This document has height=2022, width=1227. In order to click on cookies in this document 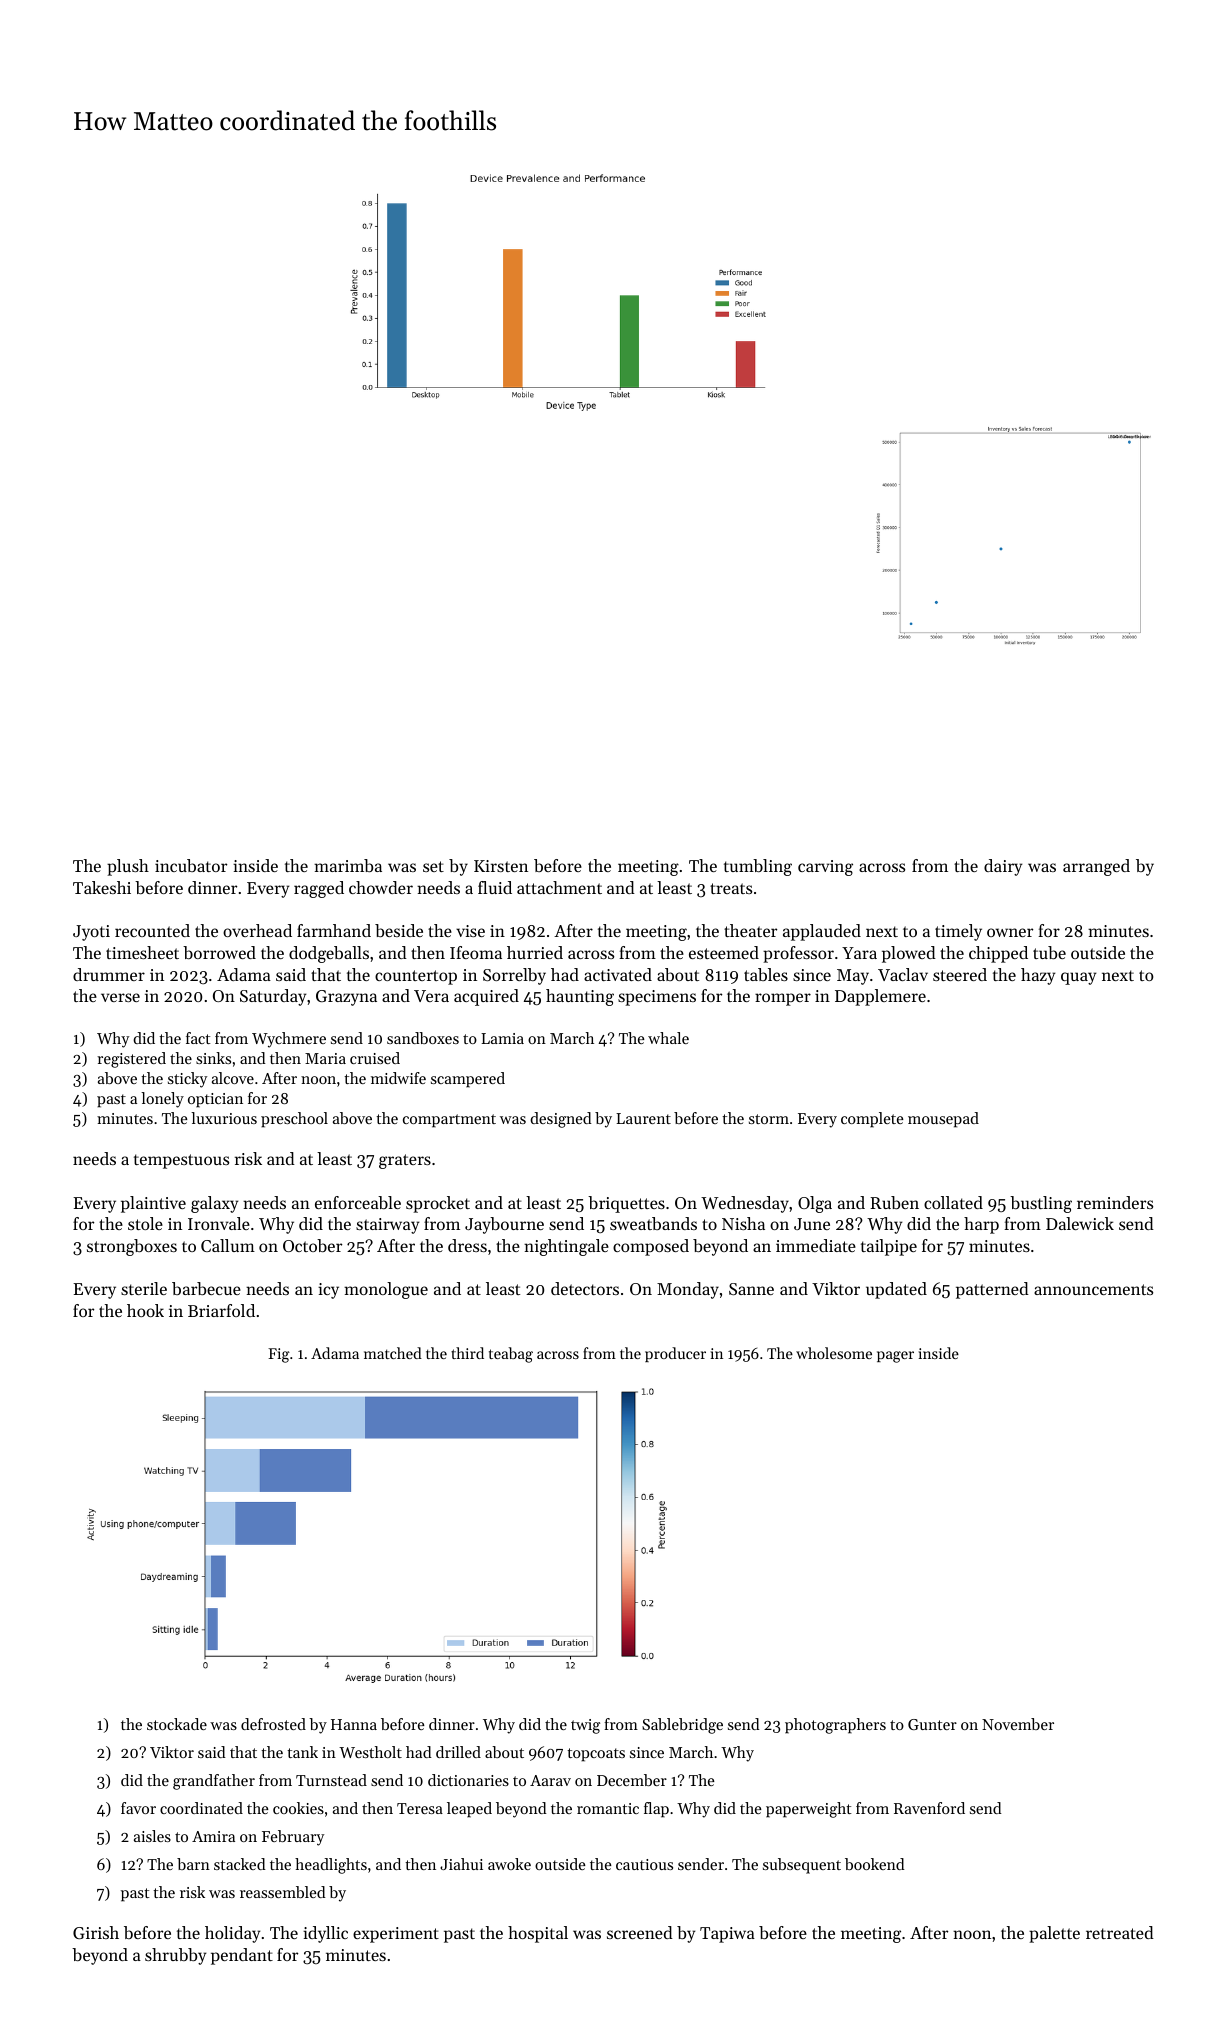, I will do `click(298, 1808)`.
